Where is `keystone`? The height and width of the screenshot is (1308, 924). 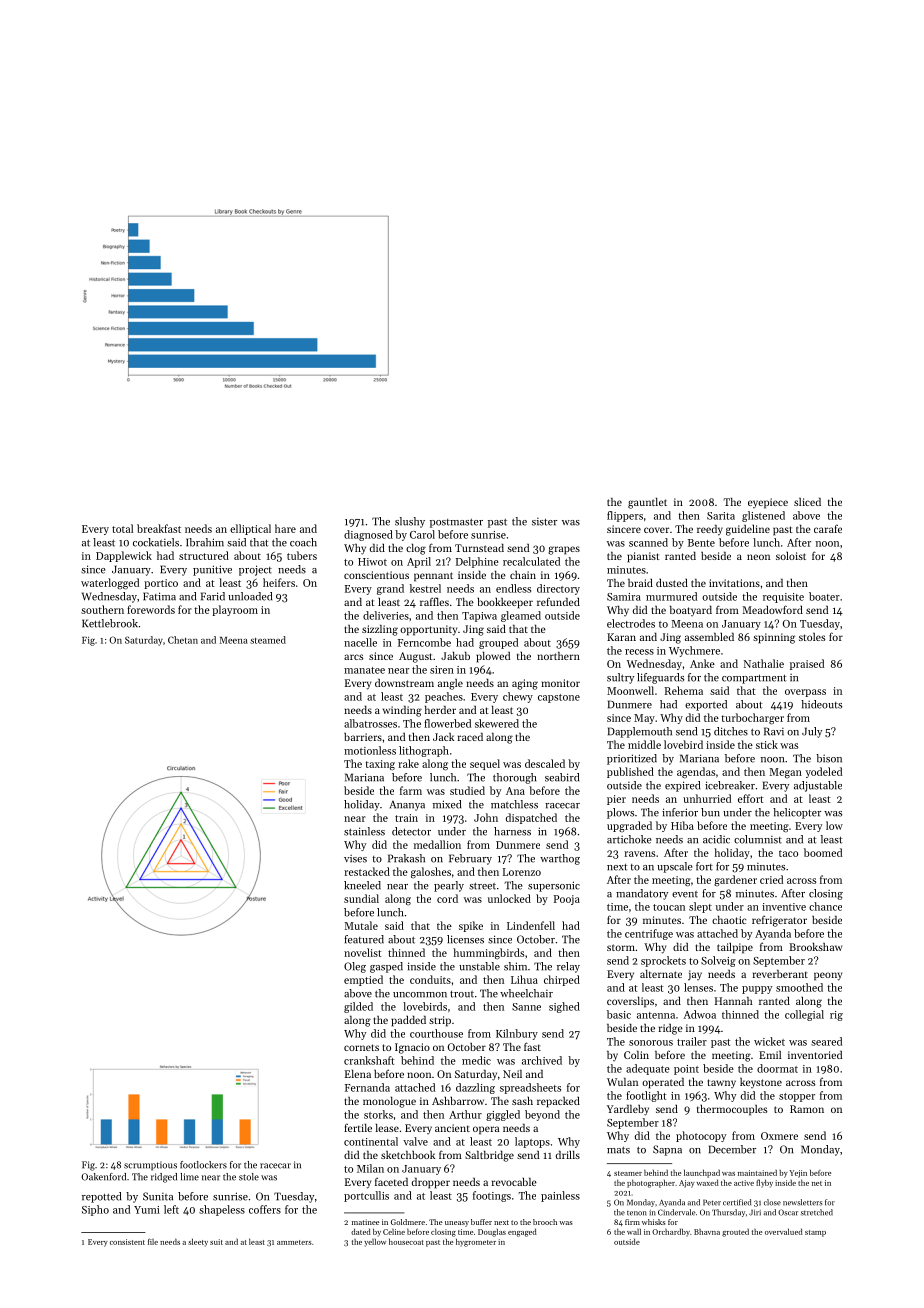
keystone is located at coordinates (761, 1083).
